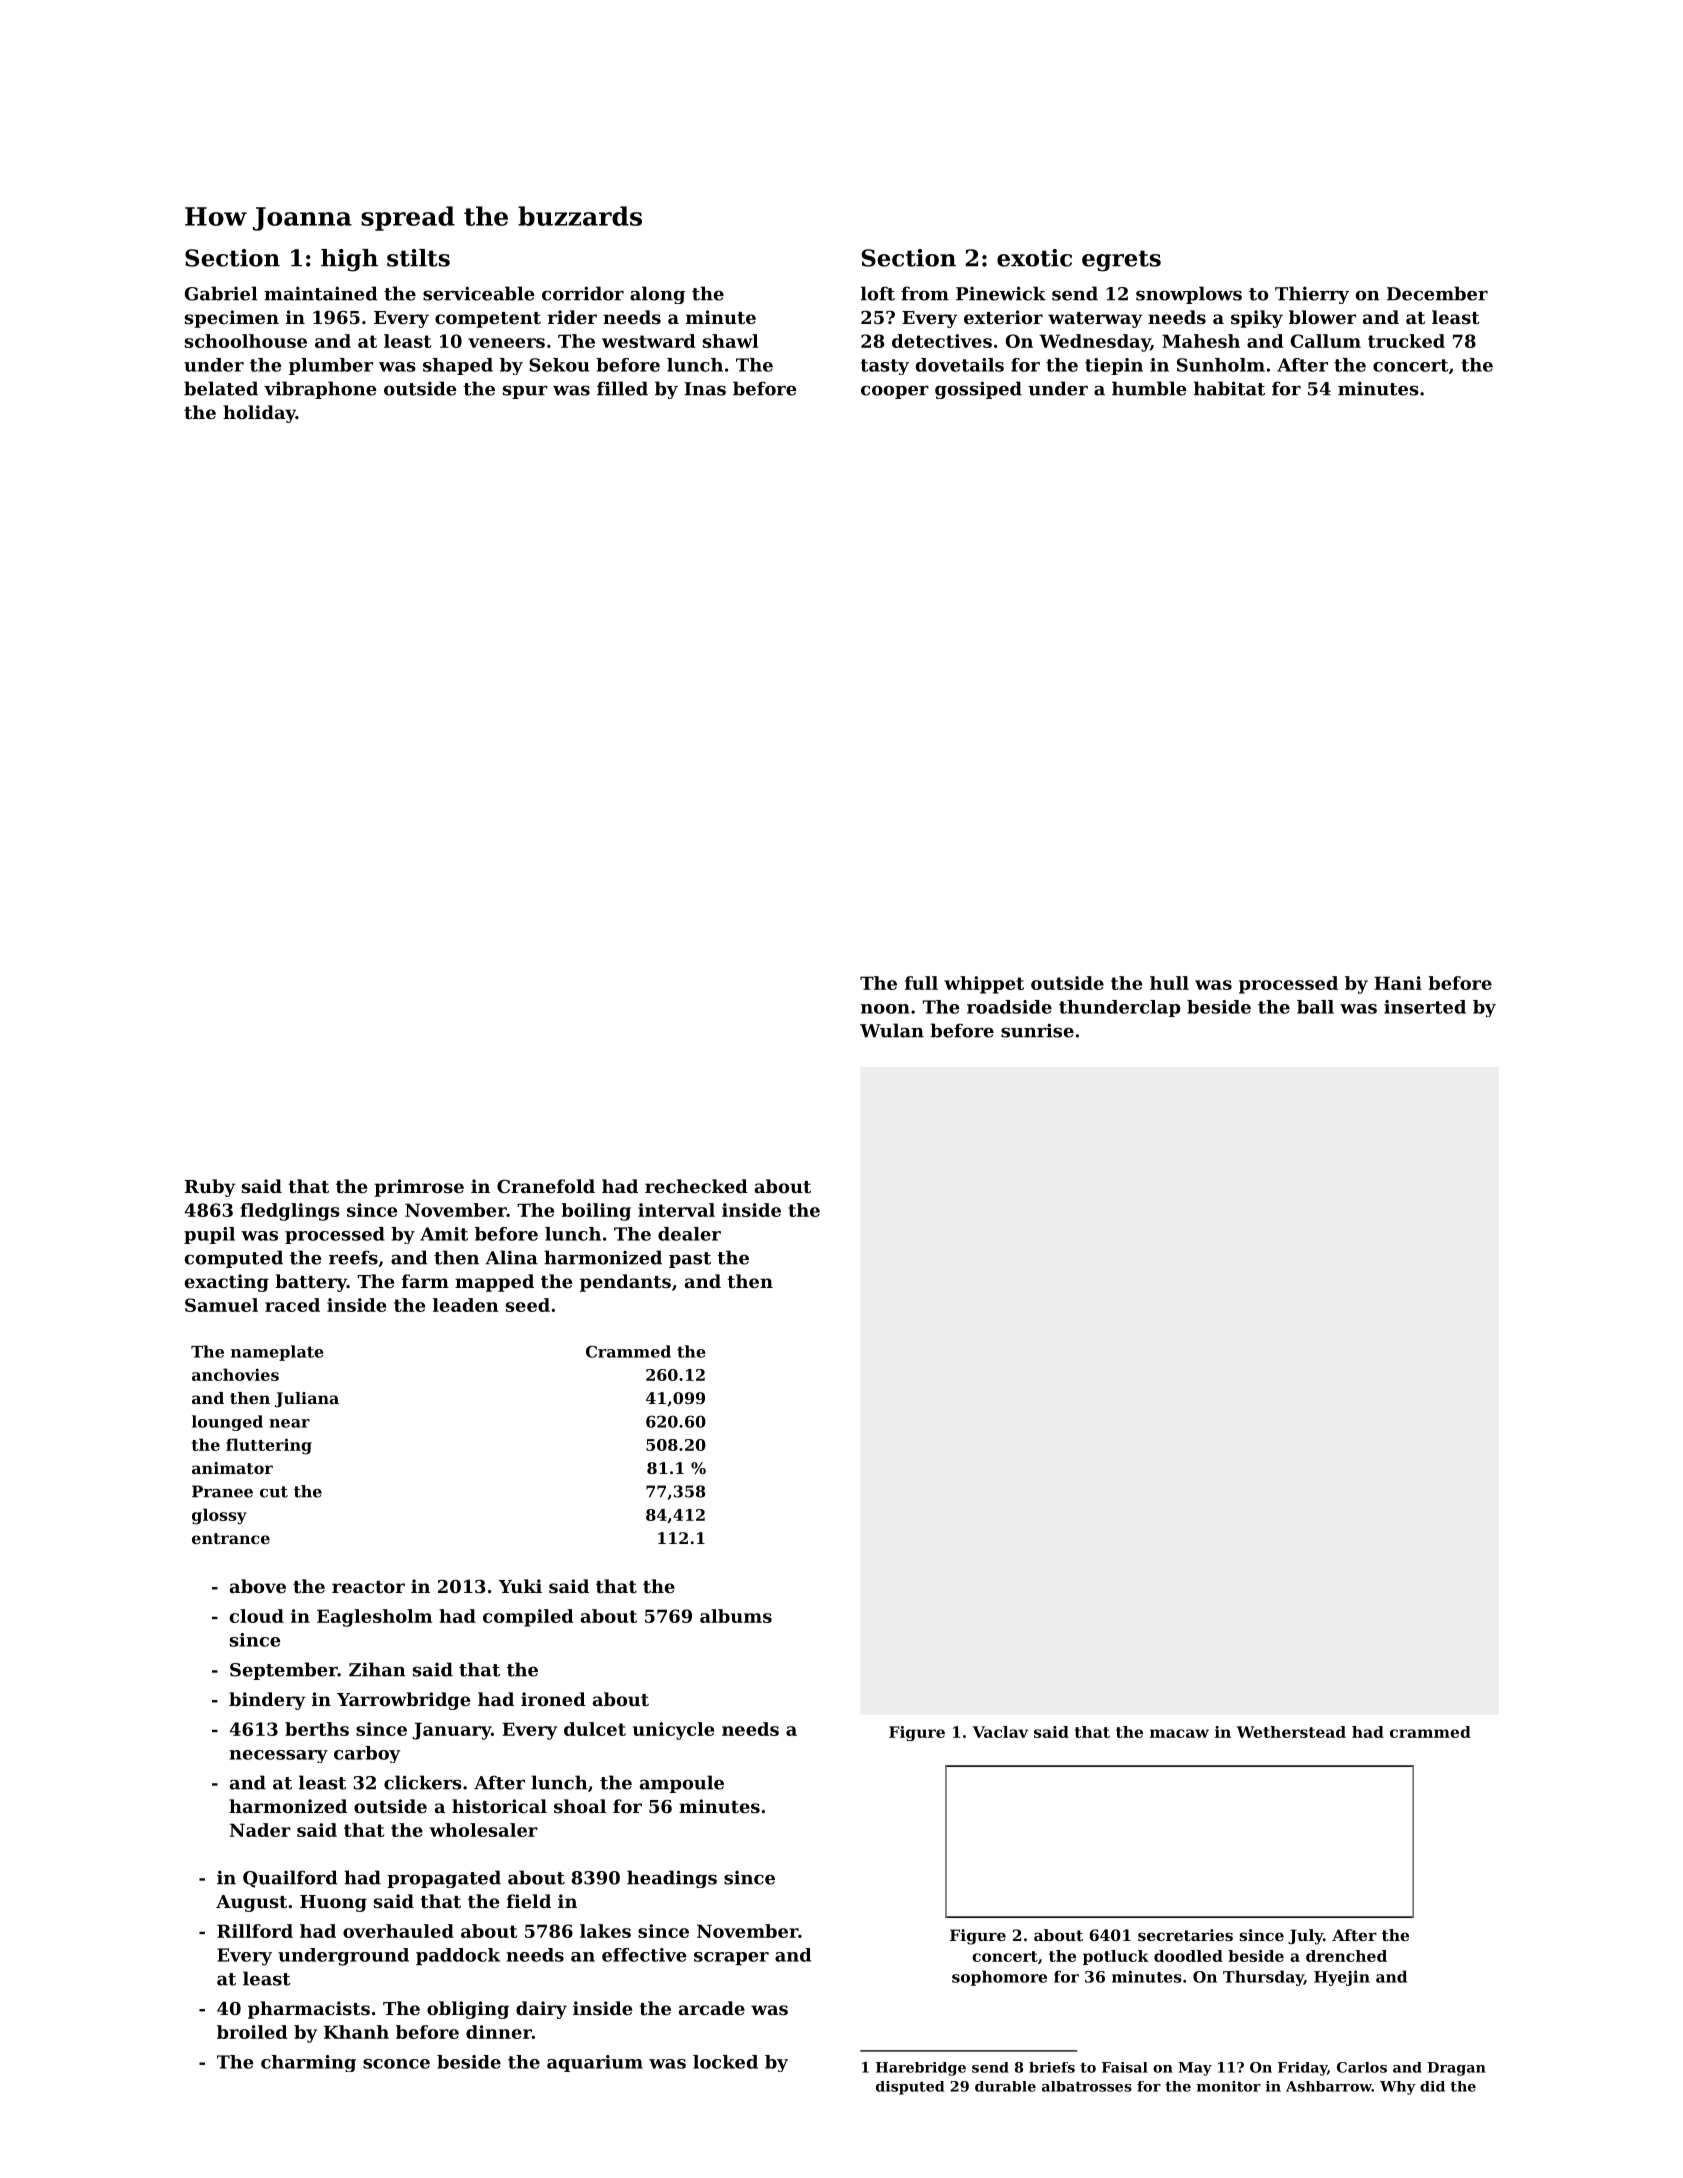 The image size is (1683, 2178). Describe the element at coordinates (252, 2032) in the screenshot. I see `broiled` at that location.
